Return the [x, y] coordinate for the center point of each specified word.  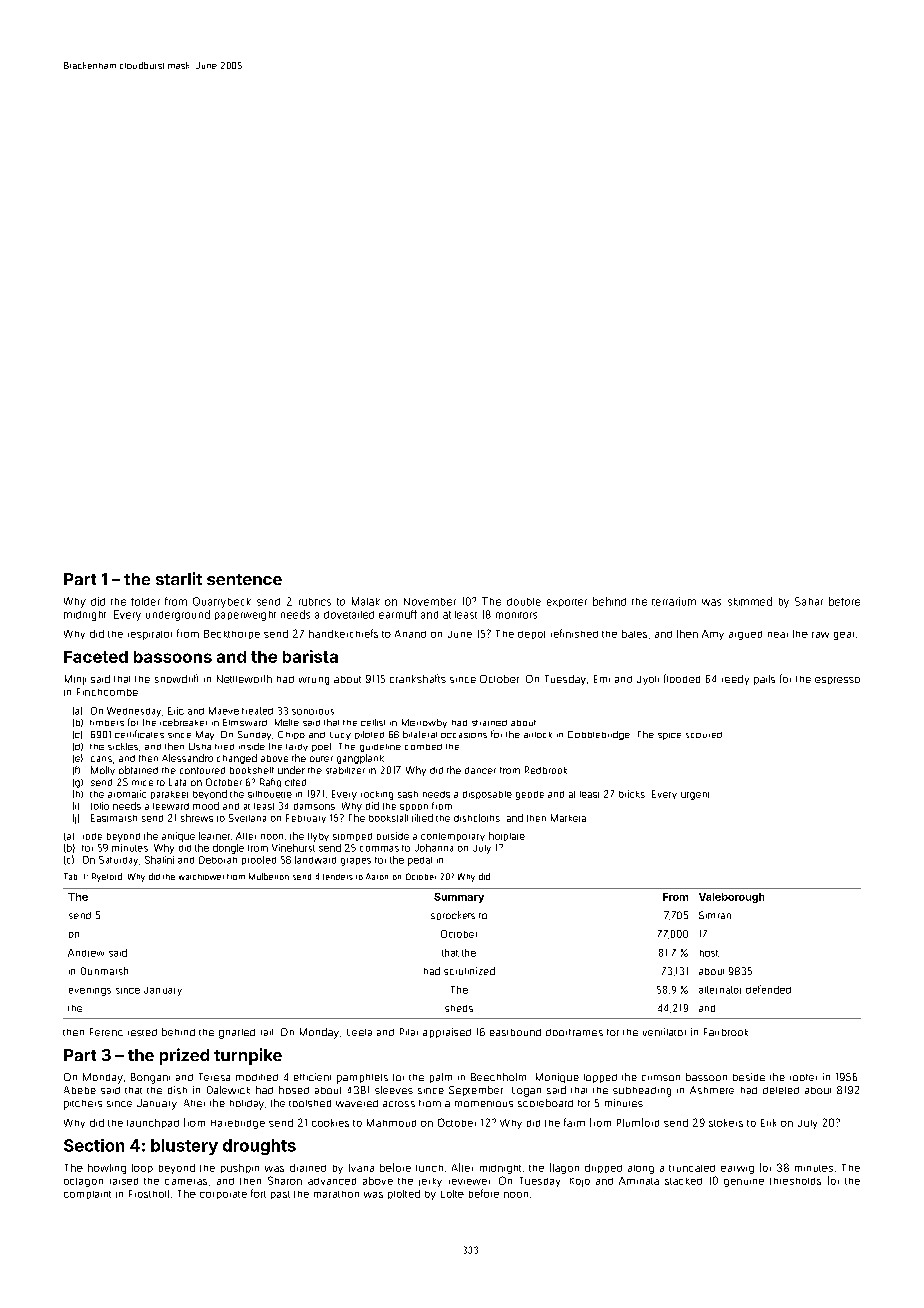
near [778, 635]
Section [94, 1145]
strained [489, 723]
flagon [564, 1168]
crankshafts [418, 678]
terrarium [674, 601]
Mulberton [269, 876]
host [709, 953]
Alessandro [187, 758]
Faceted [96, 657]
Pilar [409, 1032]
